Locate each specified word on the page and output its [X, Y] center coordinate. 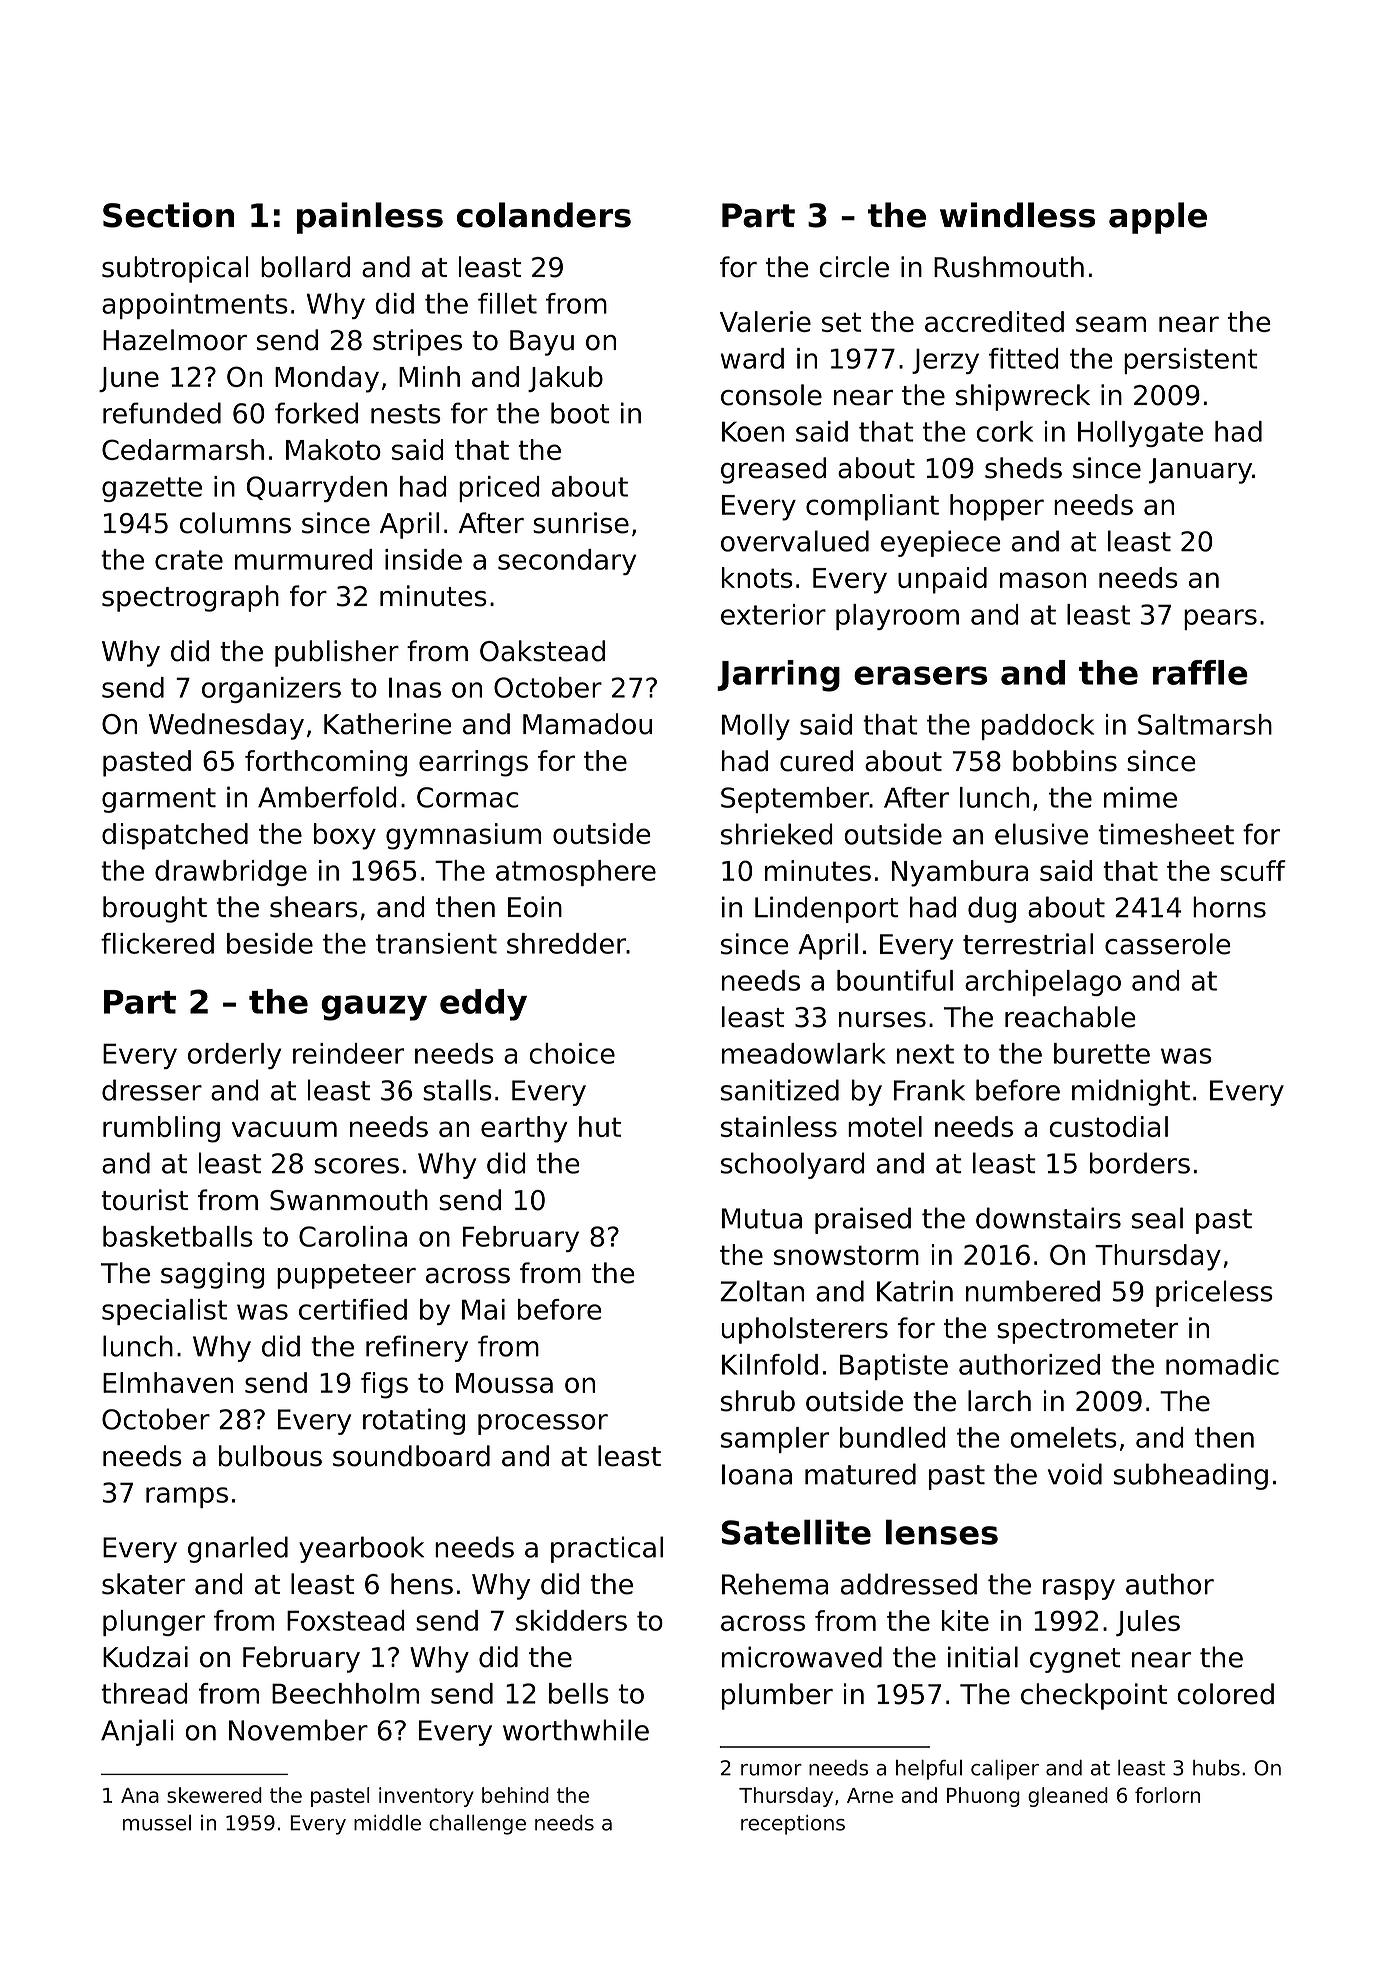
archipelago [1043, 983]
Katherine [387, 724]
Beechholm [345, 1693]
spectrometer [1087, 1331]
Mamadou [587, 724]
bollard [305, 267]
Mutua [762, 1218]
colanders [544, 215]
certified [353, 1309]
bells [579, 1693]
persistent [1191, 361]
